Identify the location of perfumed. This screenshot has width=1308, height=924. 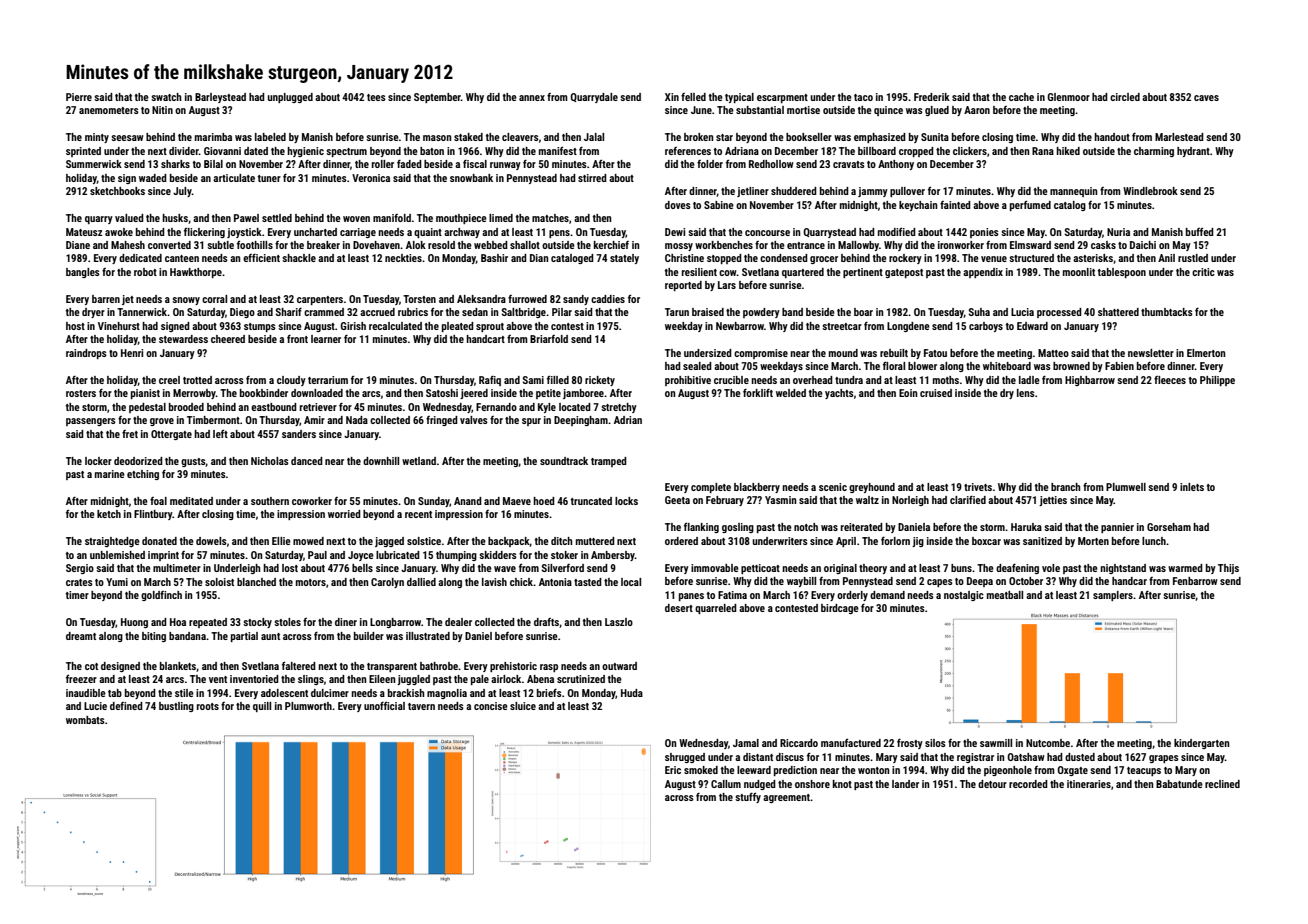
(1030, 205).
